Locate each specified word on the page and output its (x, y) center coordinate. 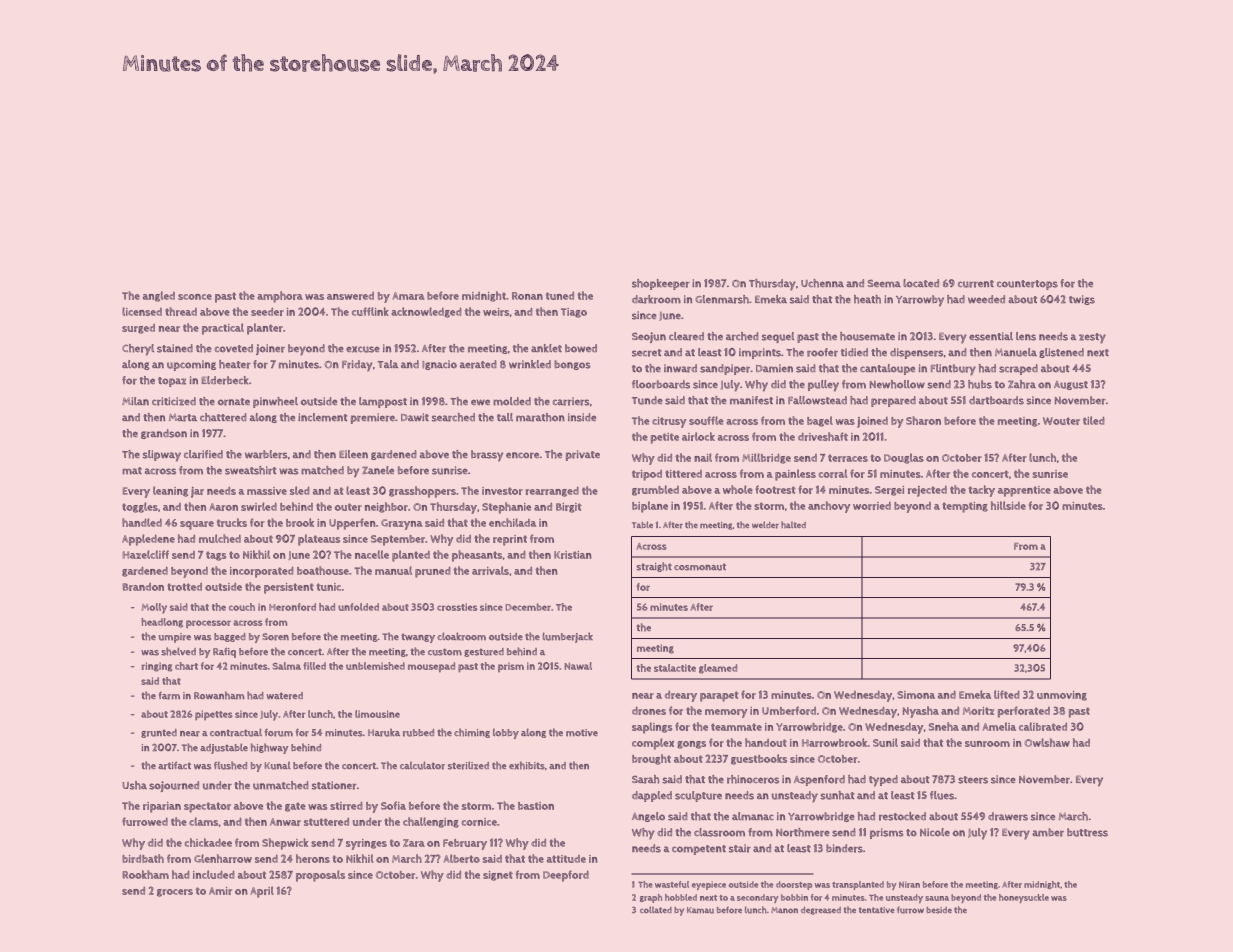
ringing (156, 667)
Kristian (573, 555)
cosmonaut (700, 567)
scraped (1018, 369)
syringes (366, 844)
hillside (1008, 505)
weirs (496, 312)
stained (175, 348)
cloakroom (461, 636)
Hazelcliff (145, 554)
